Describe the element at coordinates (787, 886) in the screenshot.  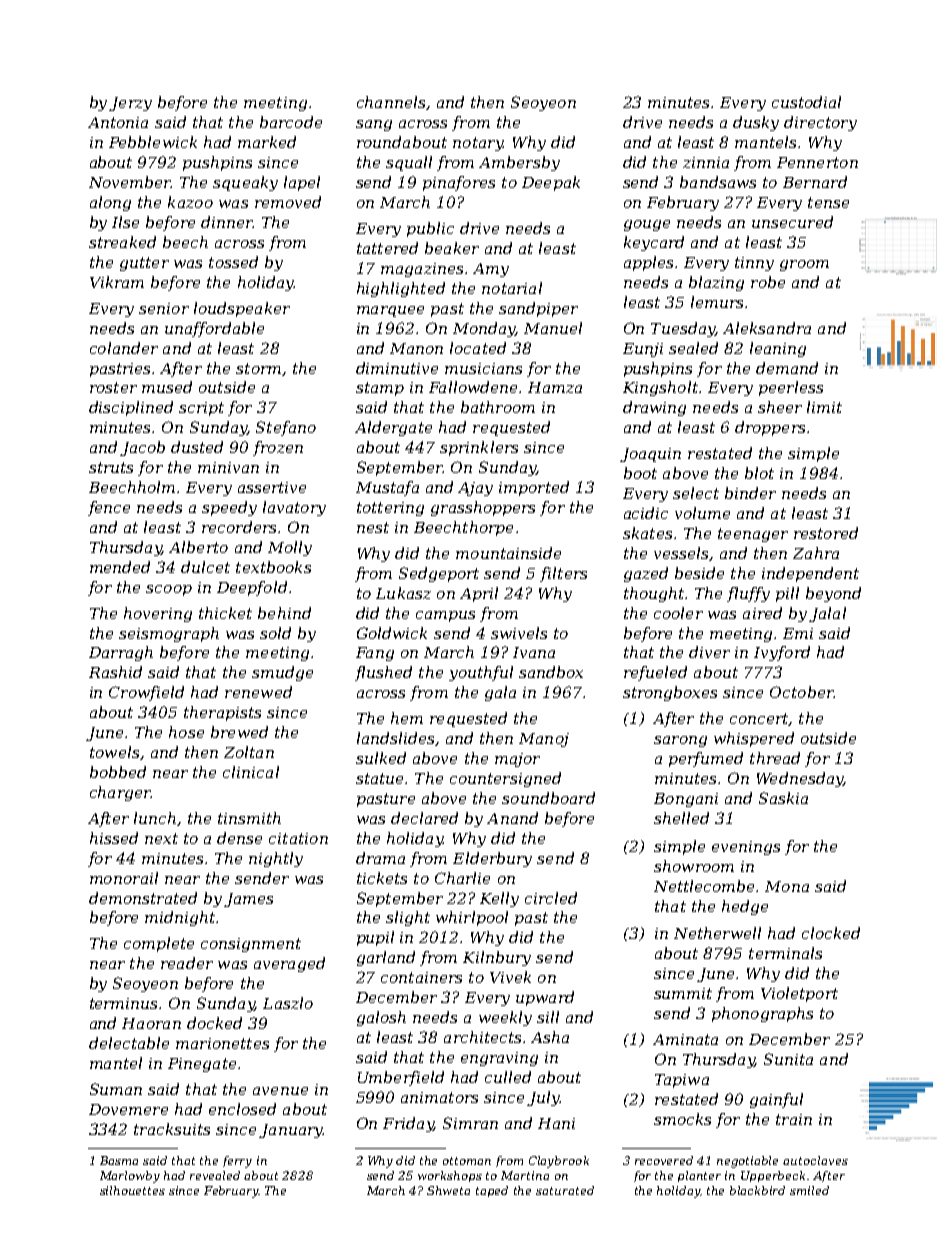
I see `Mona` at that location.
